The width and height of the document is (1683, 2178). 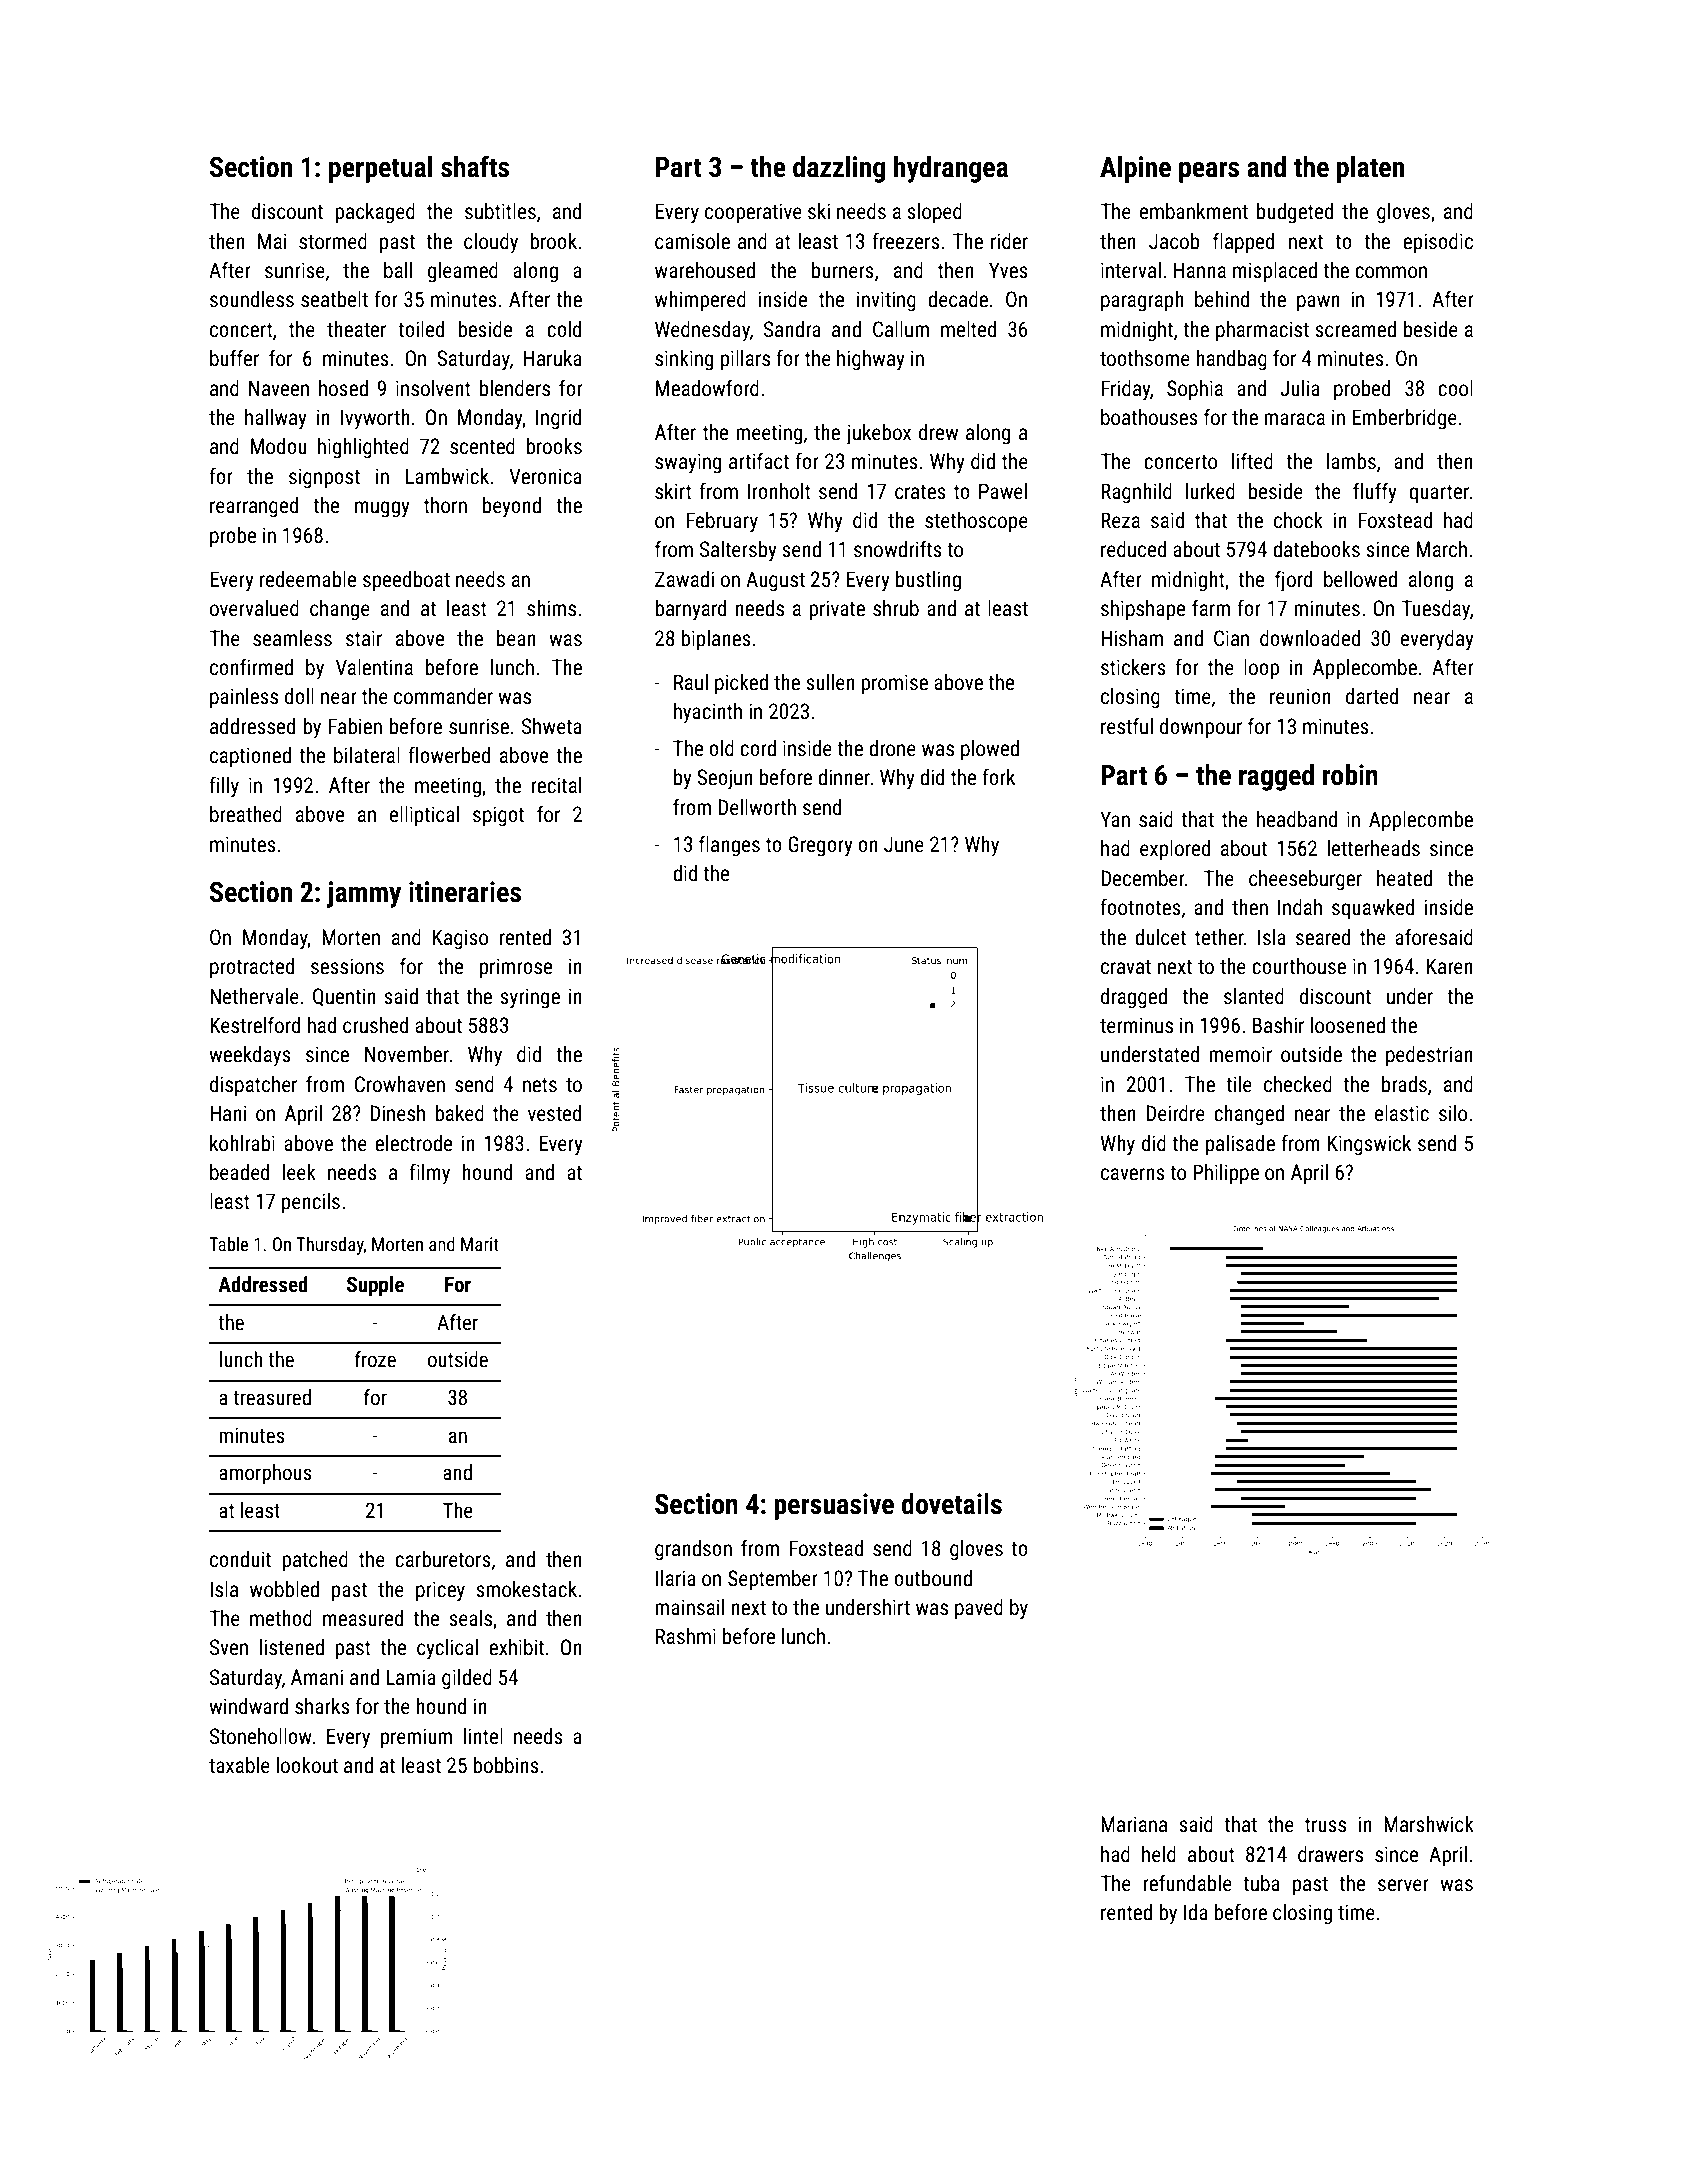 What do you see at coordinates (1226, 1174) in the document?
I see `Philippe` at bounding box center [1226, 1174].
